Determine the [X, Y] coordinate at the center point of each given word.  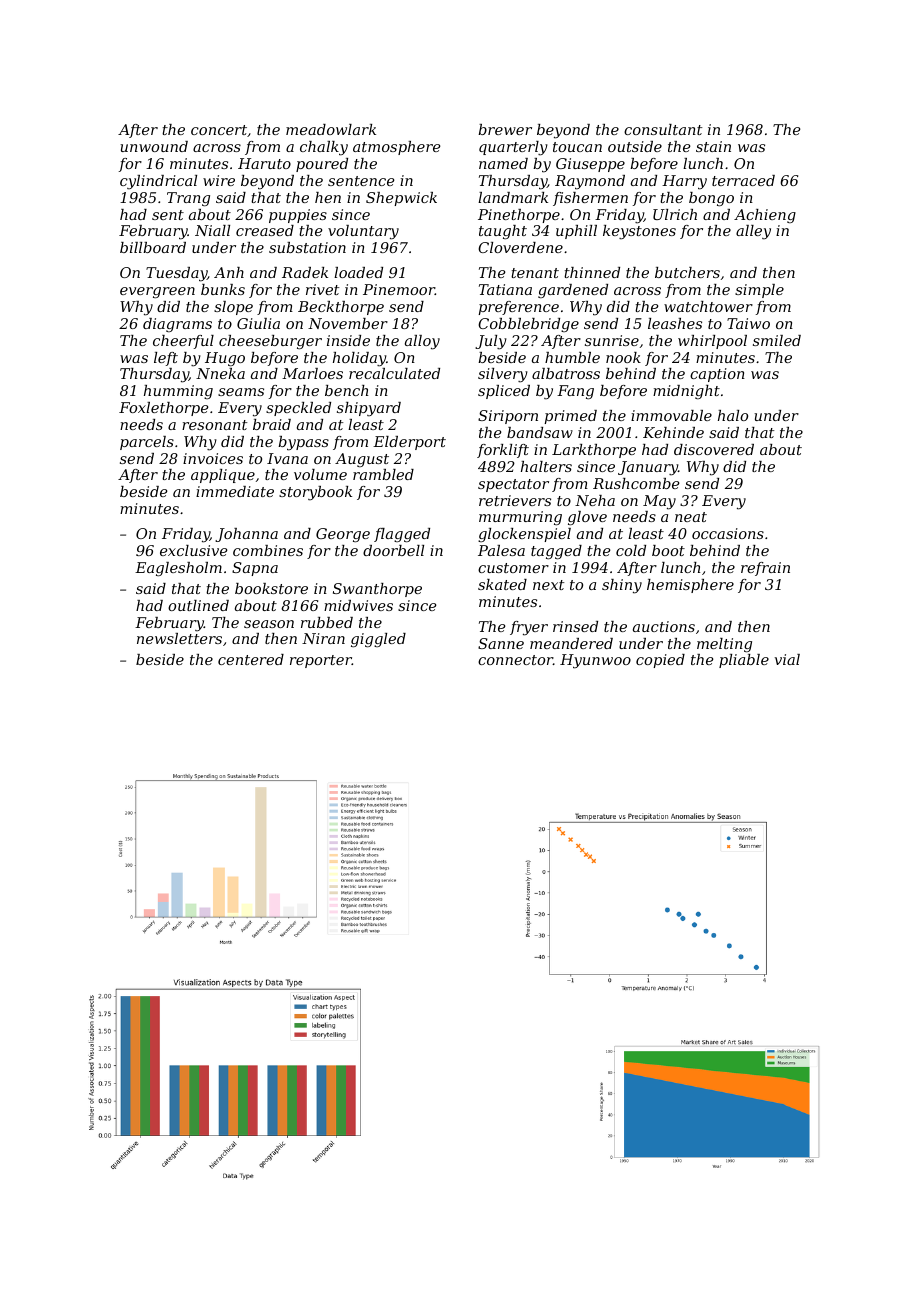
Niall [212, 230]
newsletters [179, 638]
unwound [154, 146]
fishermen [590, 199]
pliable [744, 661]
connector [515, 660]
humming [178, 392]
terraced [743, 180]
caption [717, 375]
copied [660, 661]
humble [572, 357]
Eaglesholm [178, 569]
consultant [663, 129]
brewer [505, 129]
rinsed [575, 626]
